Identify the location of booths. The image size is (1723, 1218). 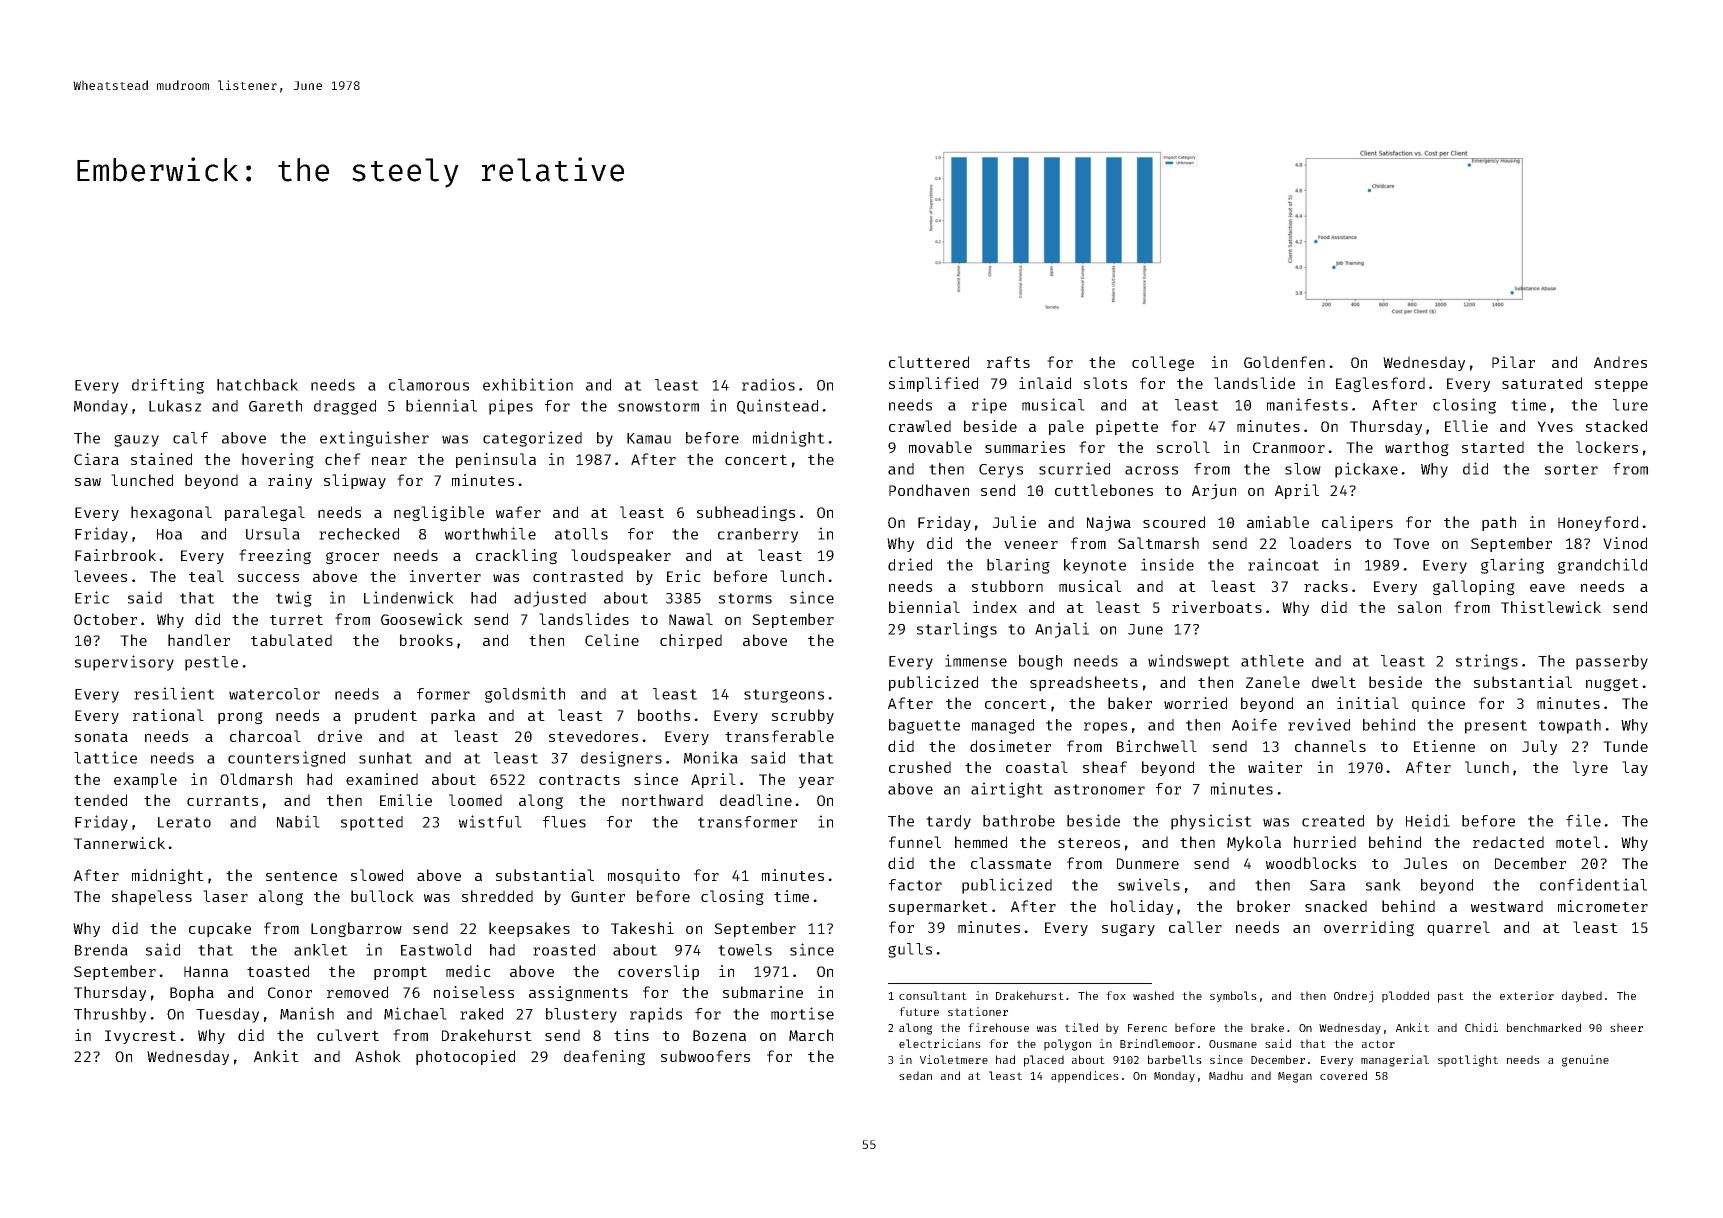
(664, 715).
